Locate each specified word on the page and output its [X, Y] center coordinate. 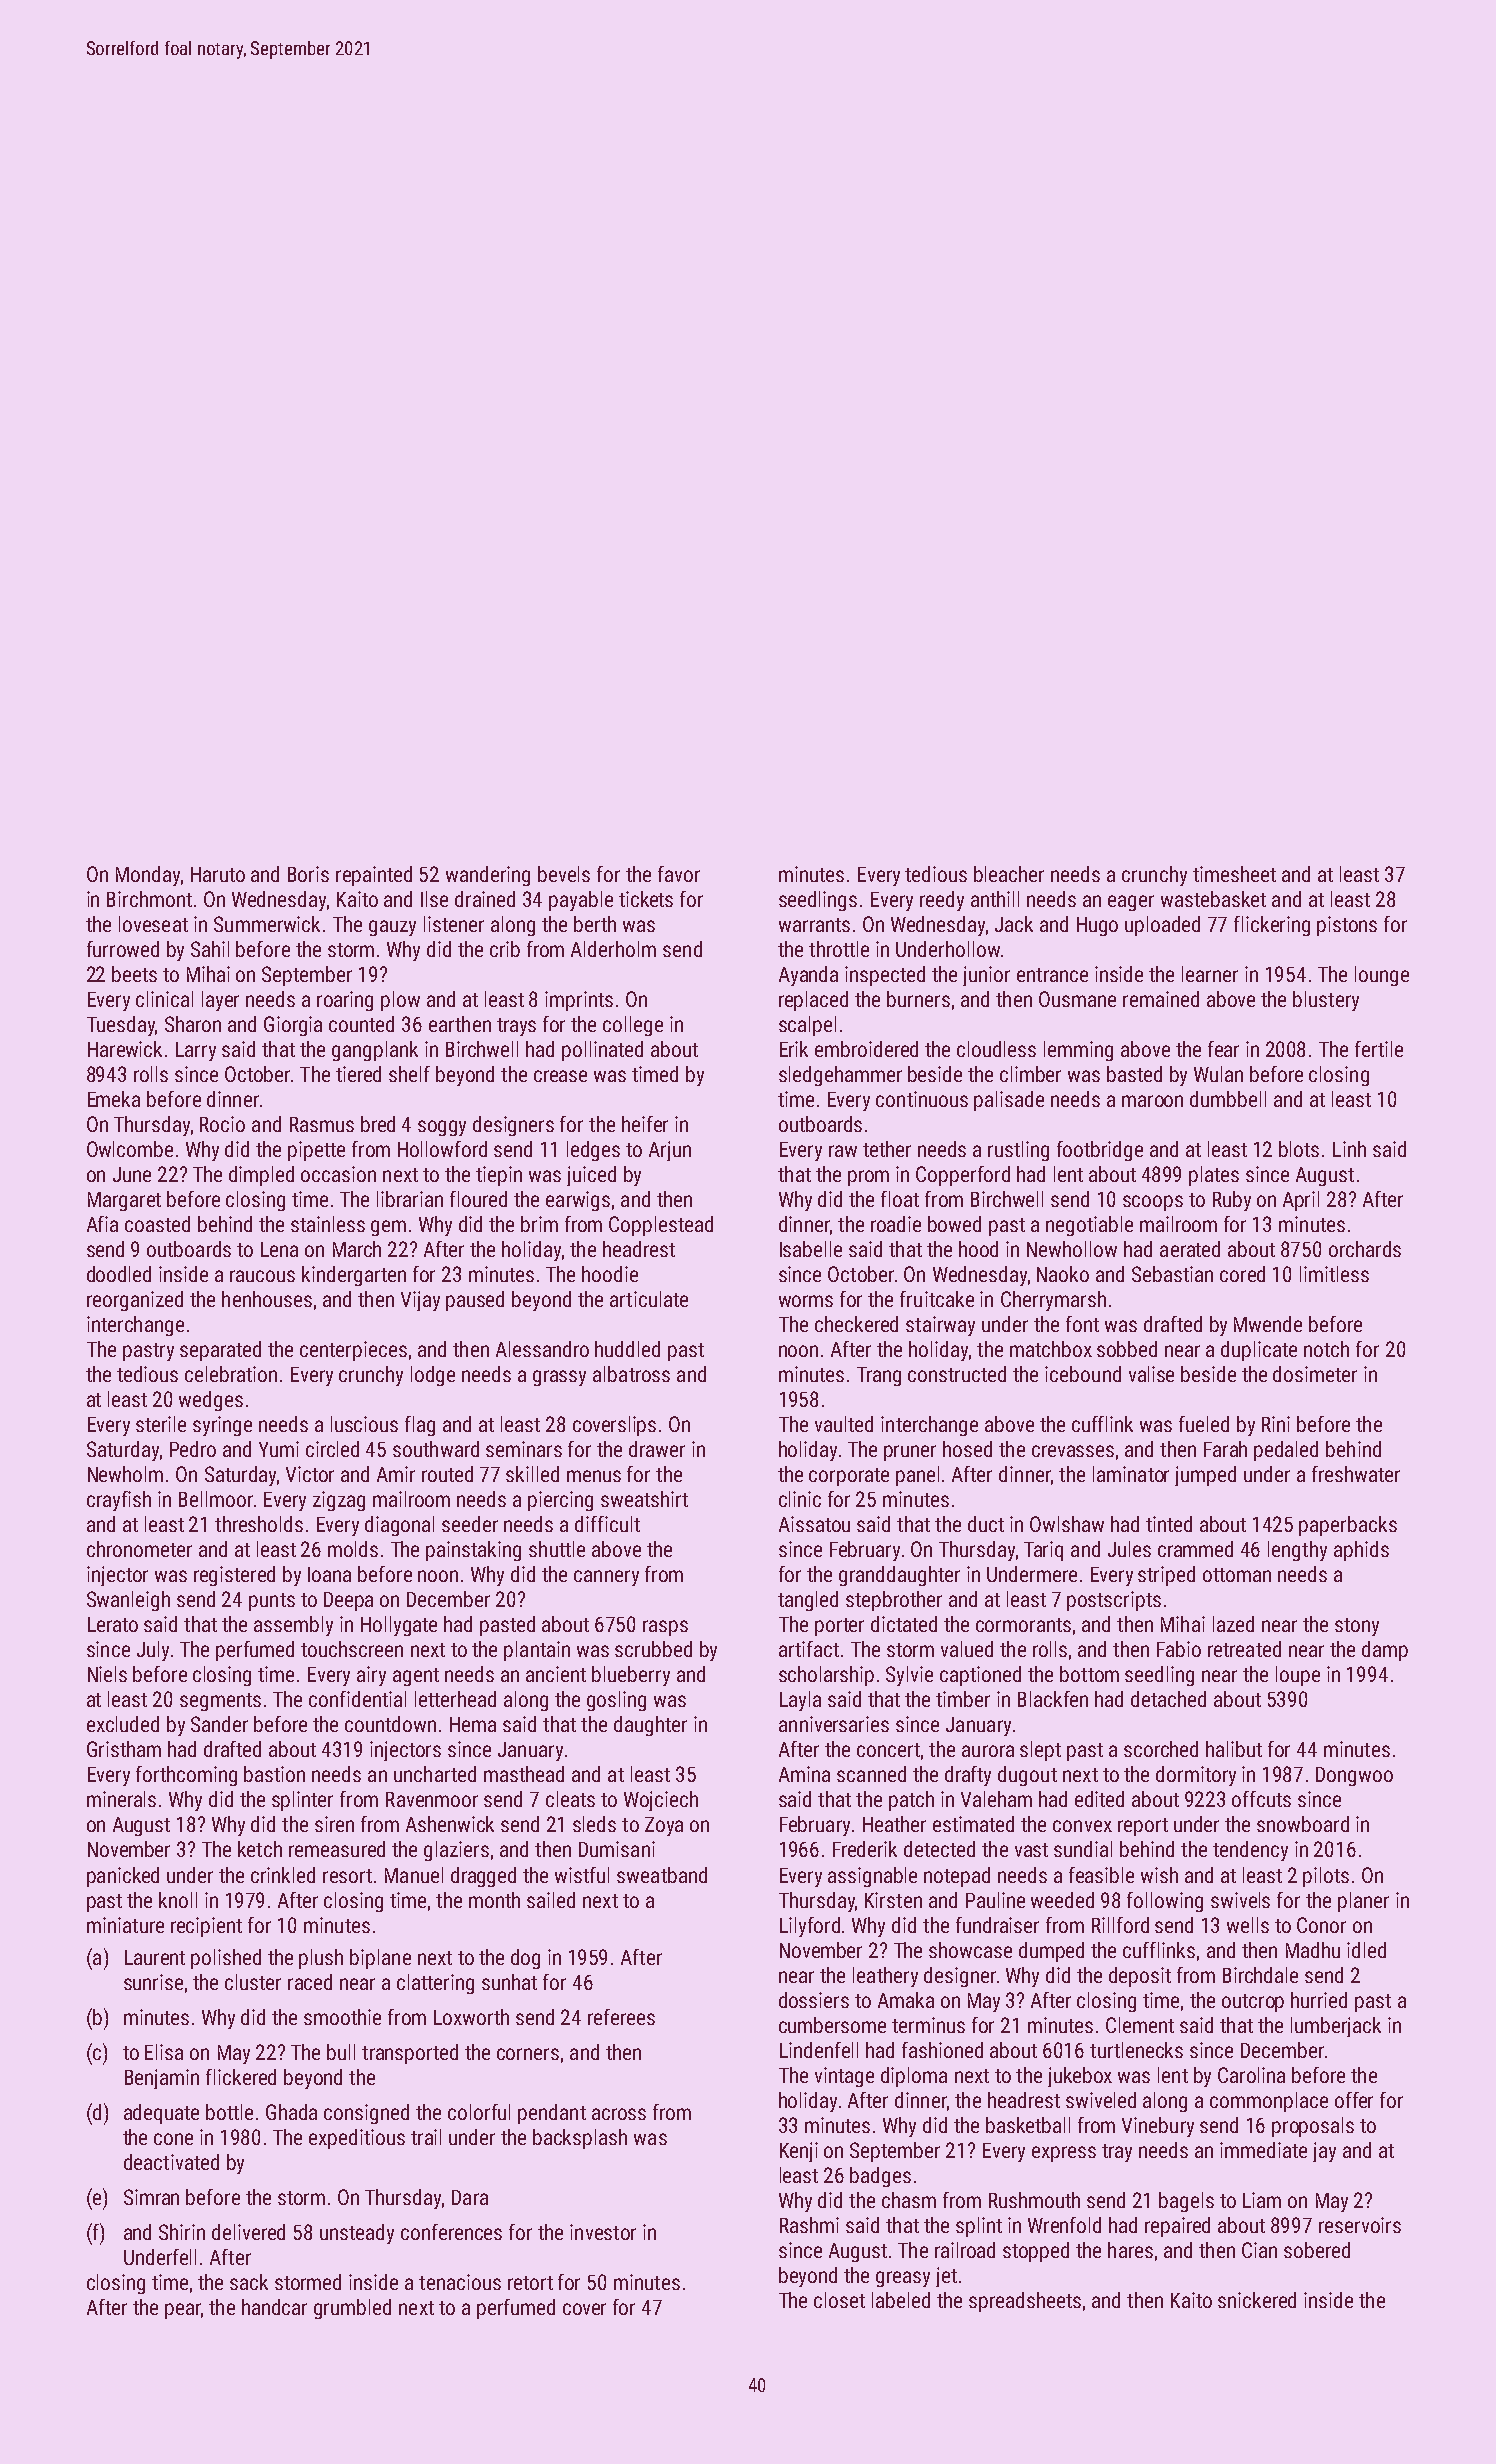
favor [679, 874]
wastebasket [1213, 899]
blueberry [631, 1676]
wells [1248, 1925]
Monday [148, 876]
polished [226, 1959]
